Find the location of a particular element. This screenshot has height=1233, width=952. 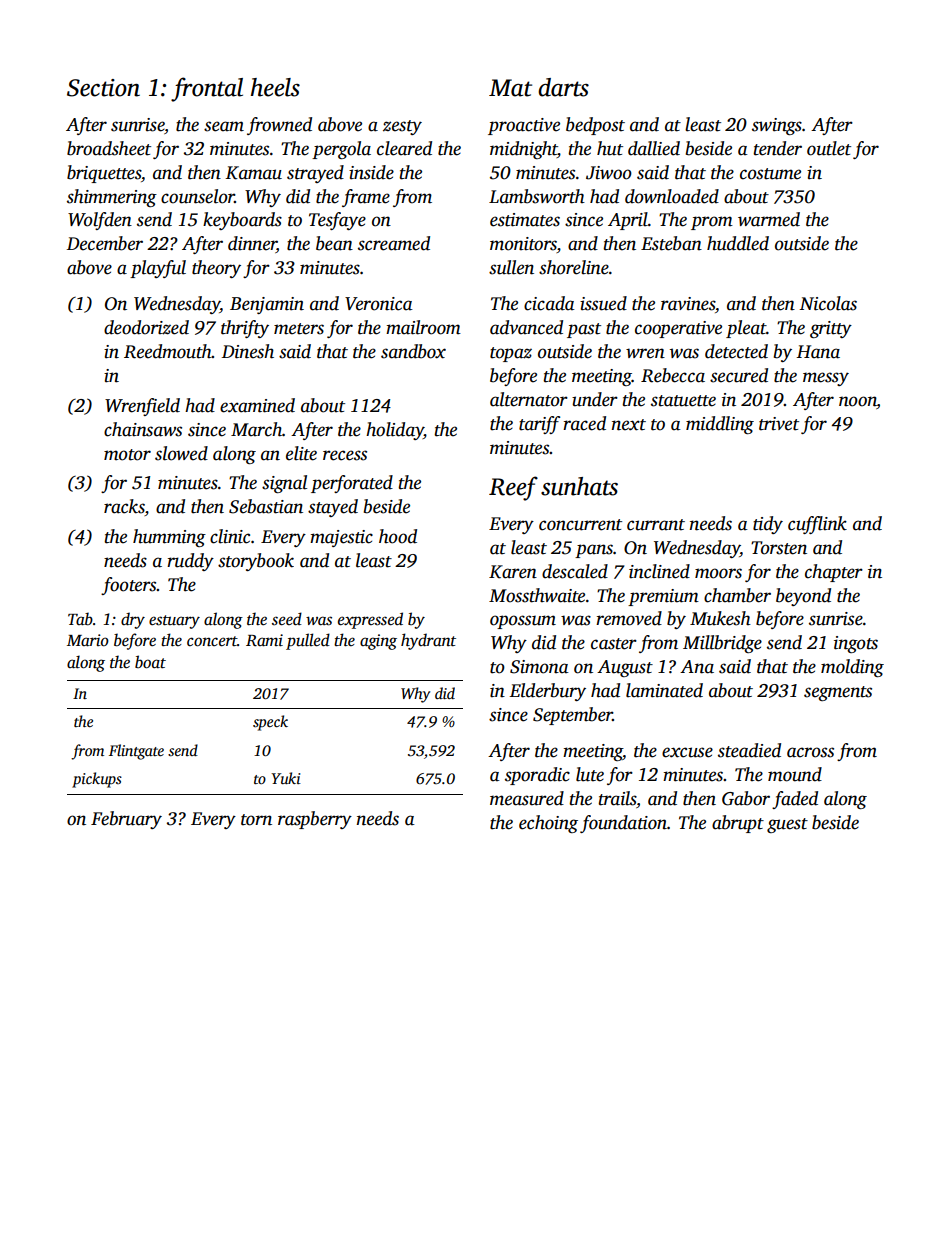

chainsaws is located at coordinates (143, 429).
